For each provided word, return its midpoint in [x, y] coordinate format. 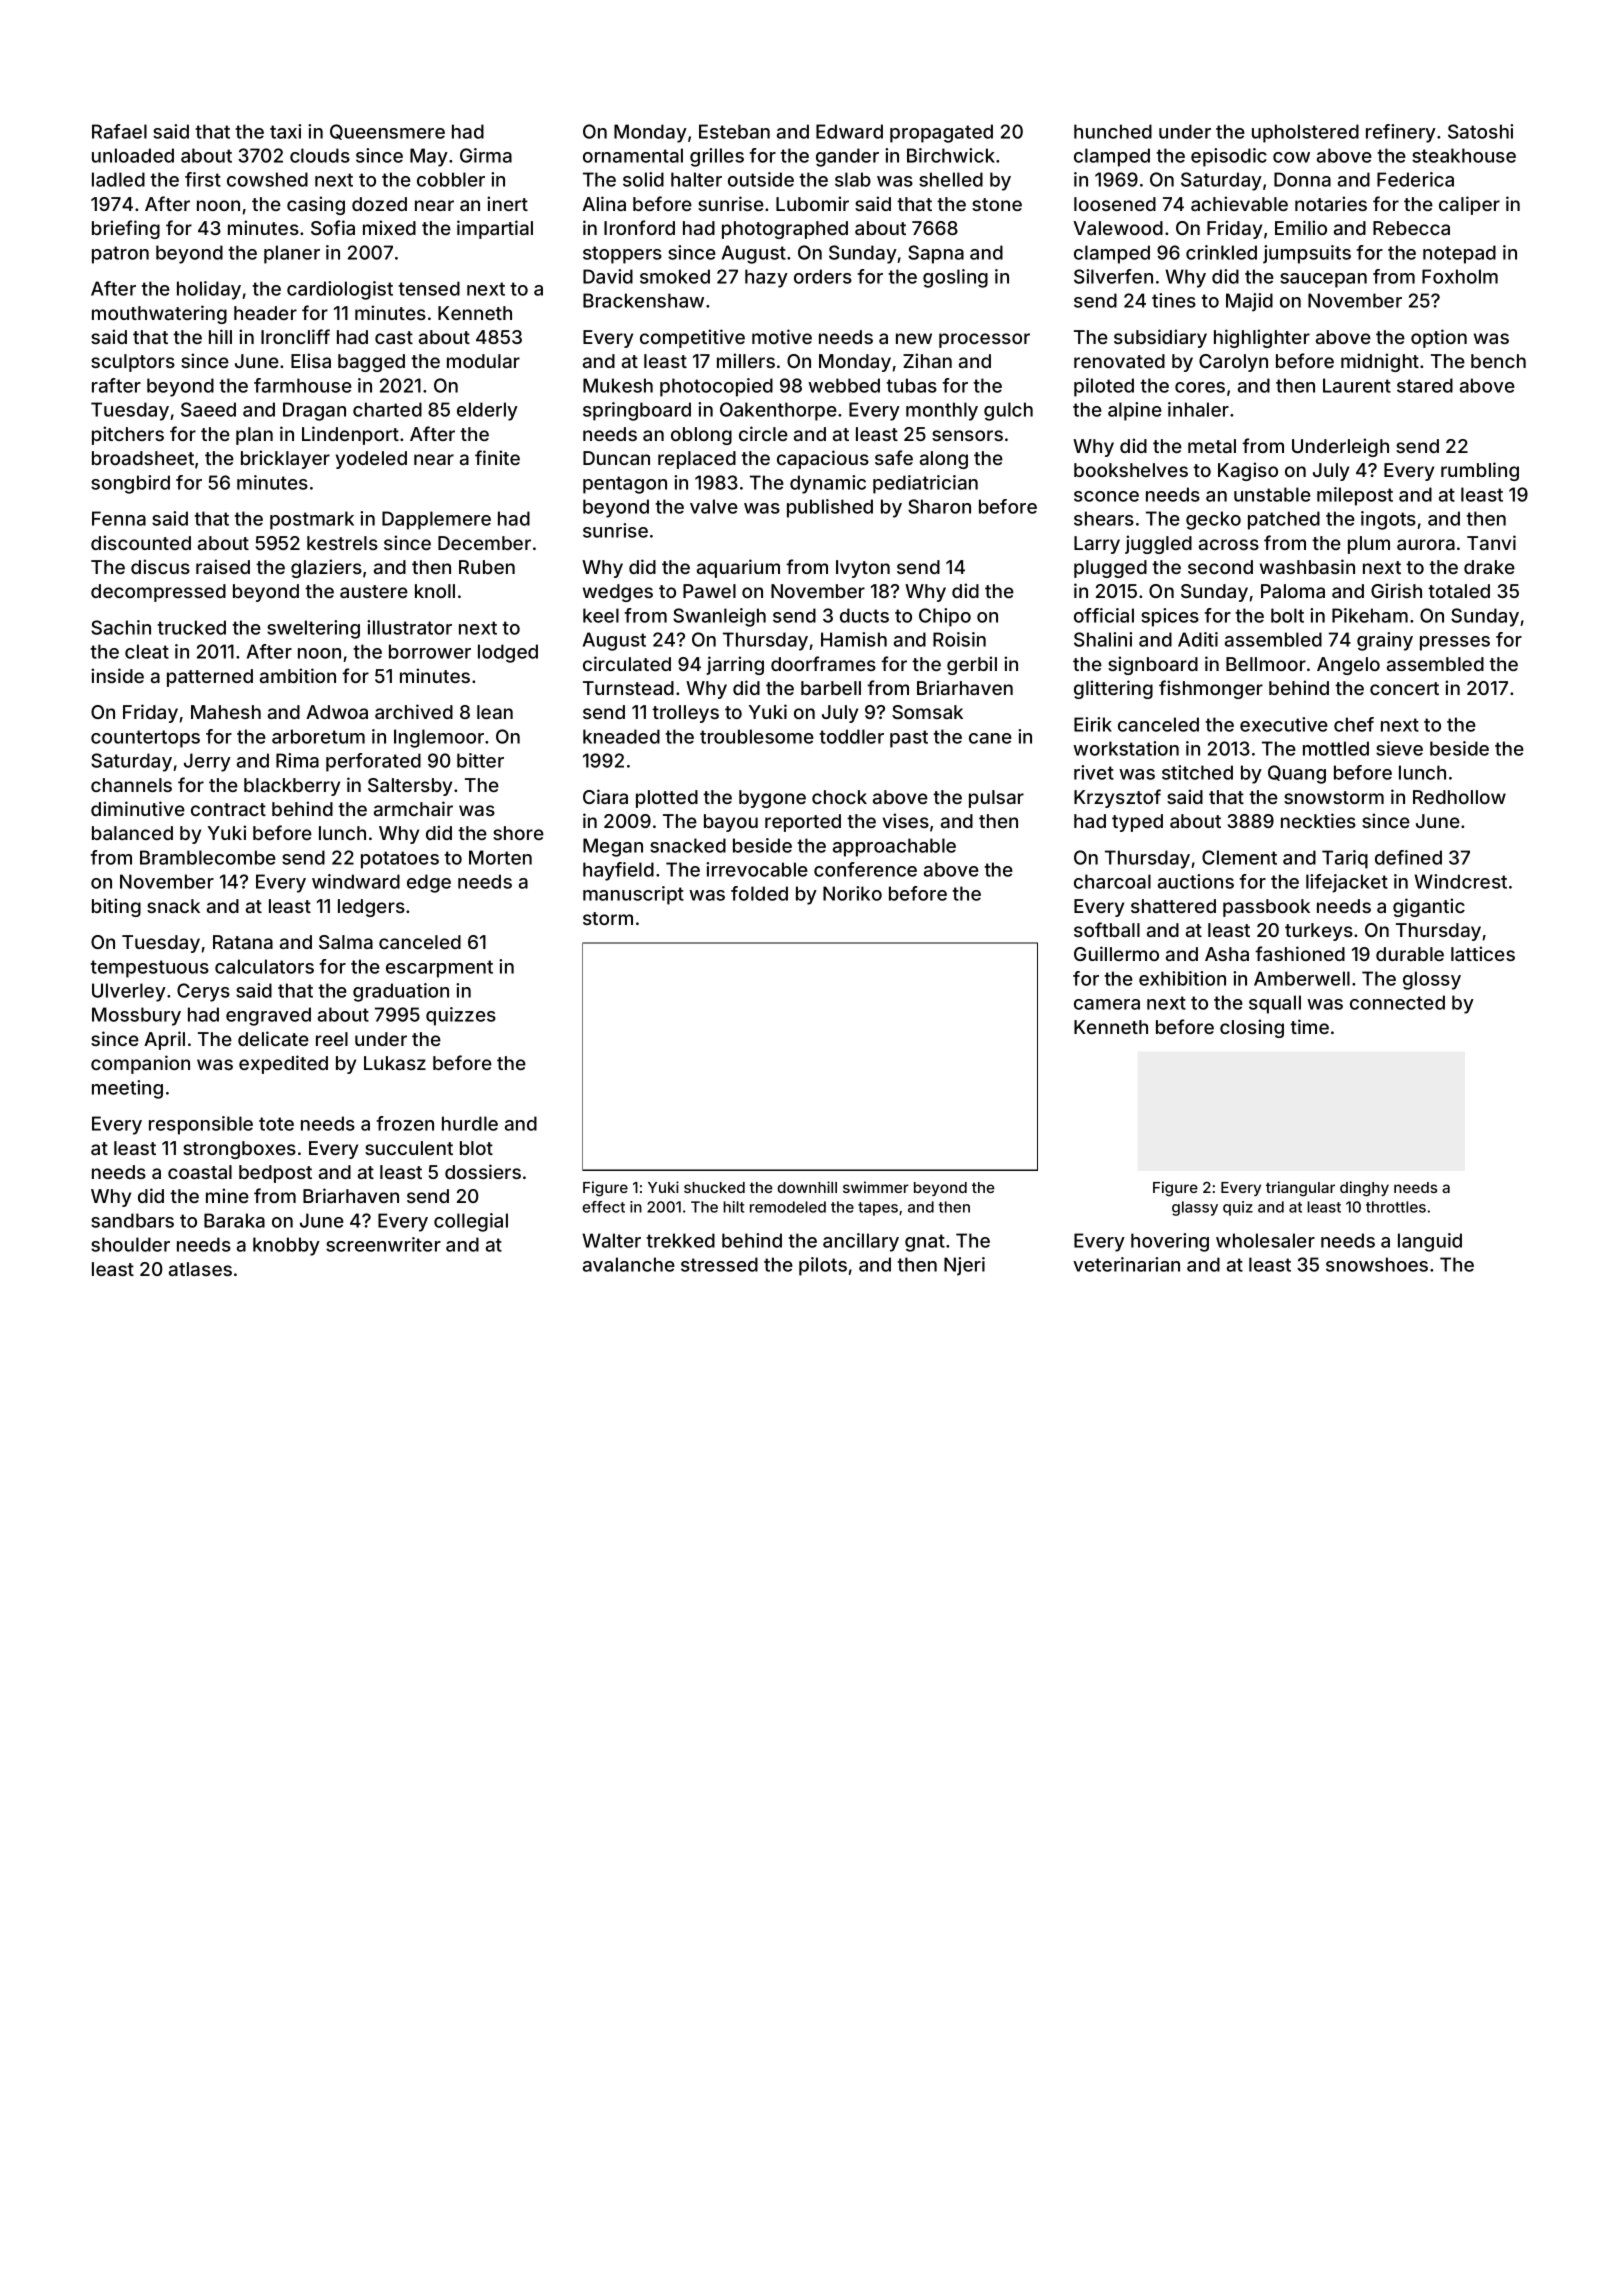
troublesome [757, 736]
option [1439, 338]
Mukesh [618, 385]
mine [227, 1195]
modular [483, 361]
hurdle [470, 1123]
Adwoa [337, 712]
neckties [1318, 820]
